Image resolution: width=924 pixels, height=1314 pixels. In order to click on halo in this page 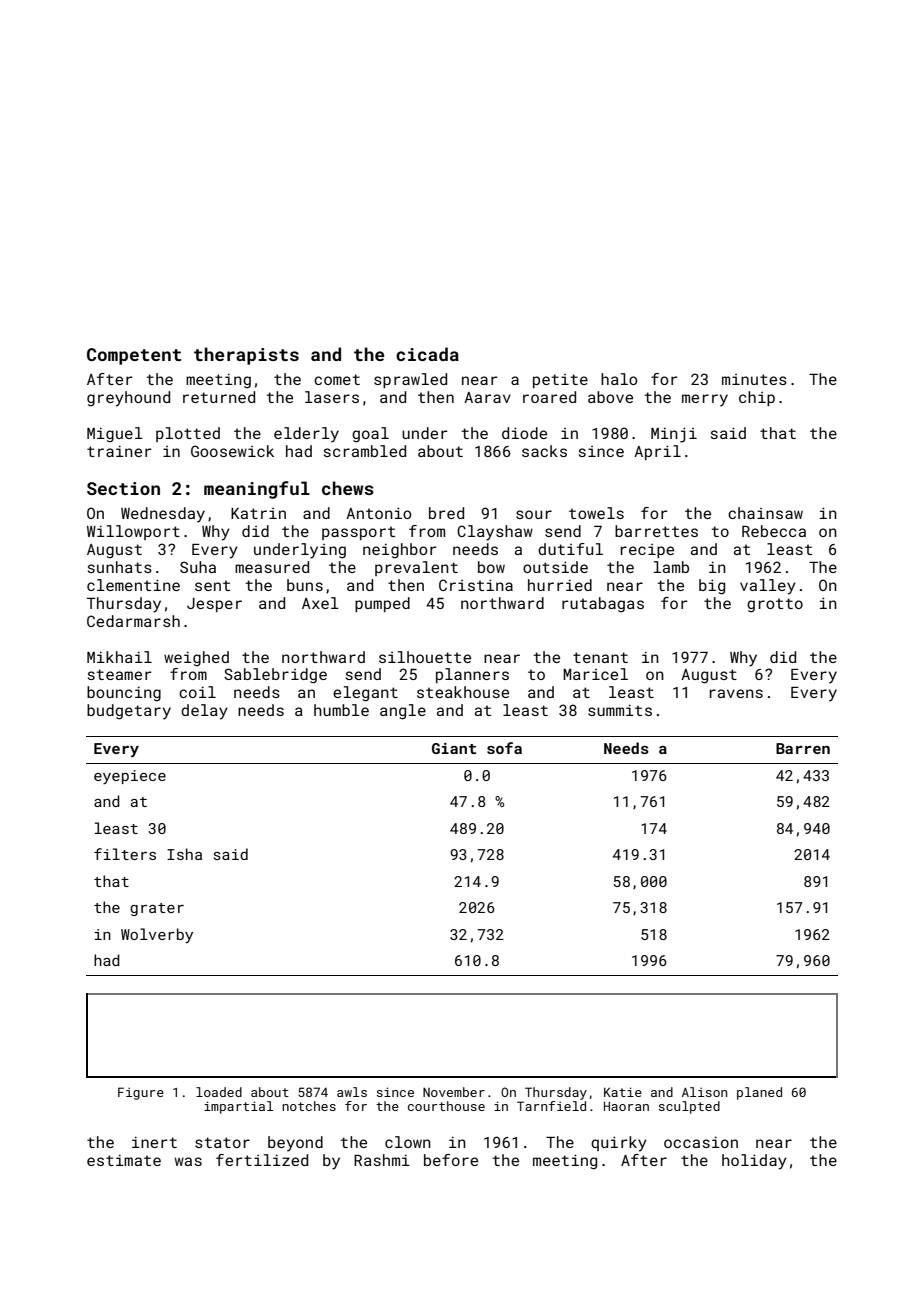, I will do `click(619, 379)`.
